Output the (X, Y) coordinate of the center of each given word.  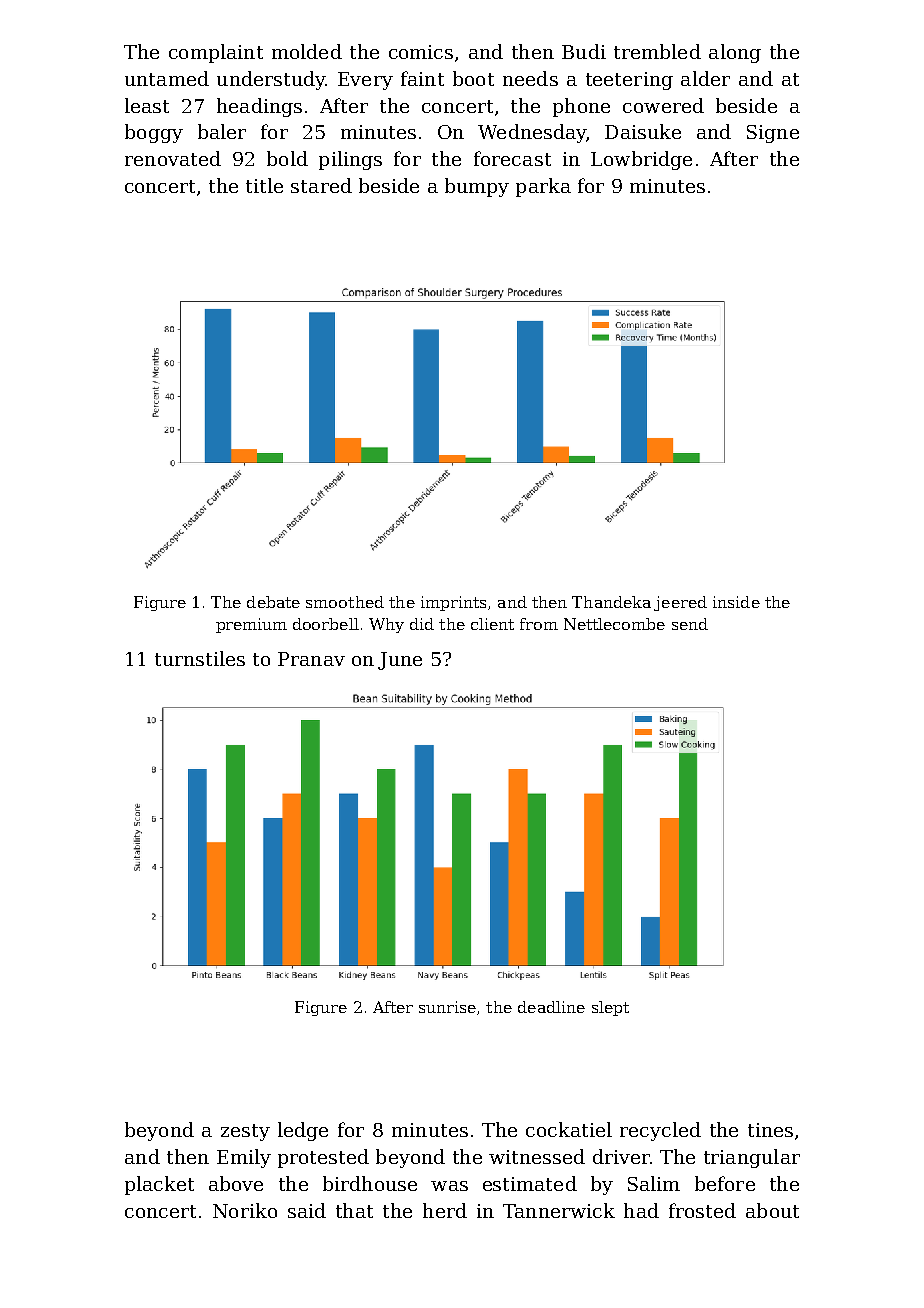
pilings (350, 160)
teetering (629, 81)
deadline (551, 1007)
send (690, 624)
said (307, 1210)
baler (222, 131)
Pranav (311, 659)
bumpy (477, 187)
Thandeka (611, 602)
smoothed (345, 602)
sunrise (447, 1007)
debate (273, 602)
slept (610, 1008)
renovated (173, 158)
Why (386, 625)
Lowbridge (641, 160)
